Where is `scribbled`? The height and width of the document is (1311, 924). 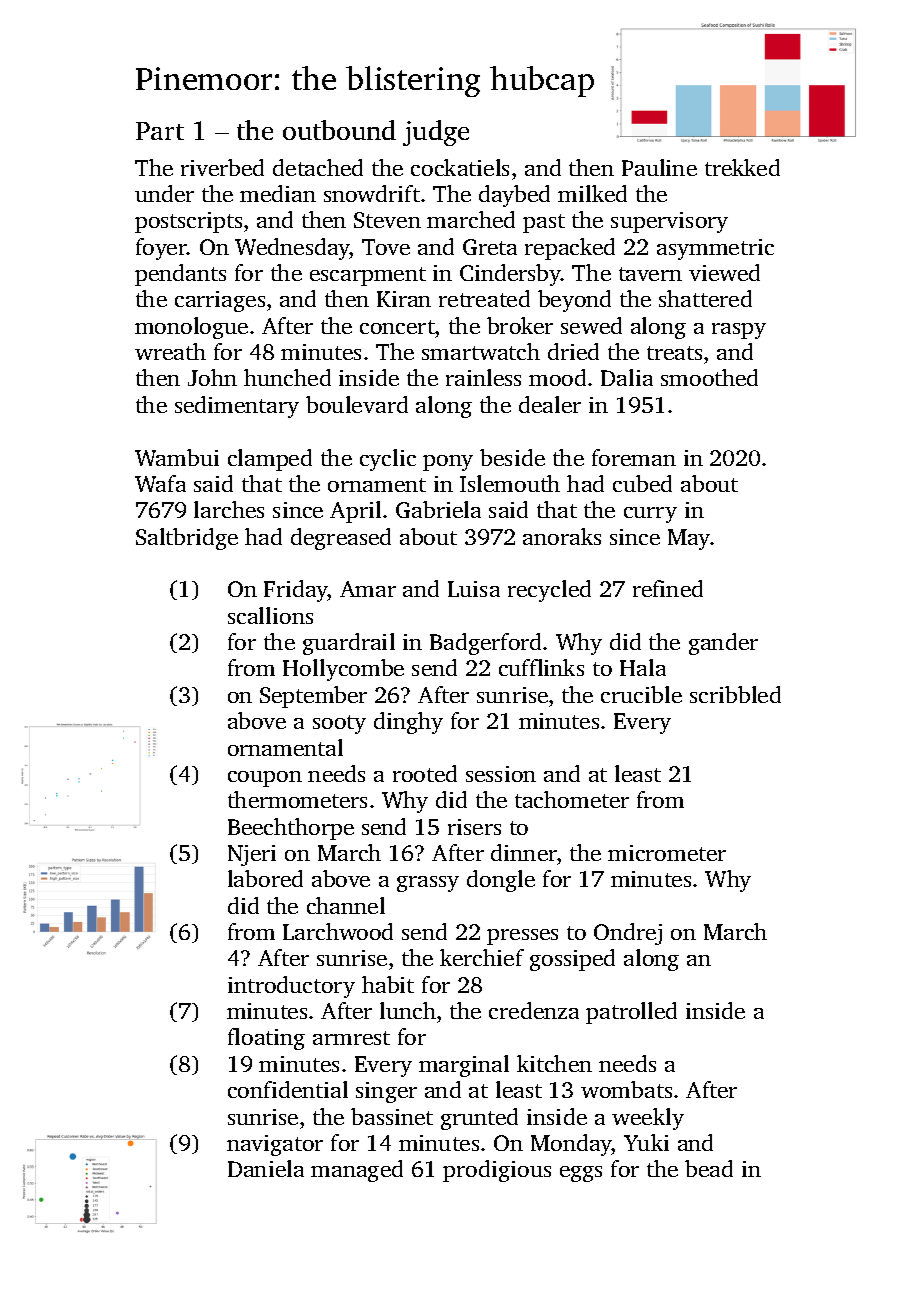 scribbled is located at coordinates (735, 694).
